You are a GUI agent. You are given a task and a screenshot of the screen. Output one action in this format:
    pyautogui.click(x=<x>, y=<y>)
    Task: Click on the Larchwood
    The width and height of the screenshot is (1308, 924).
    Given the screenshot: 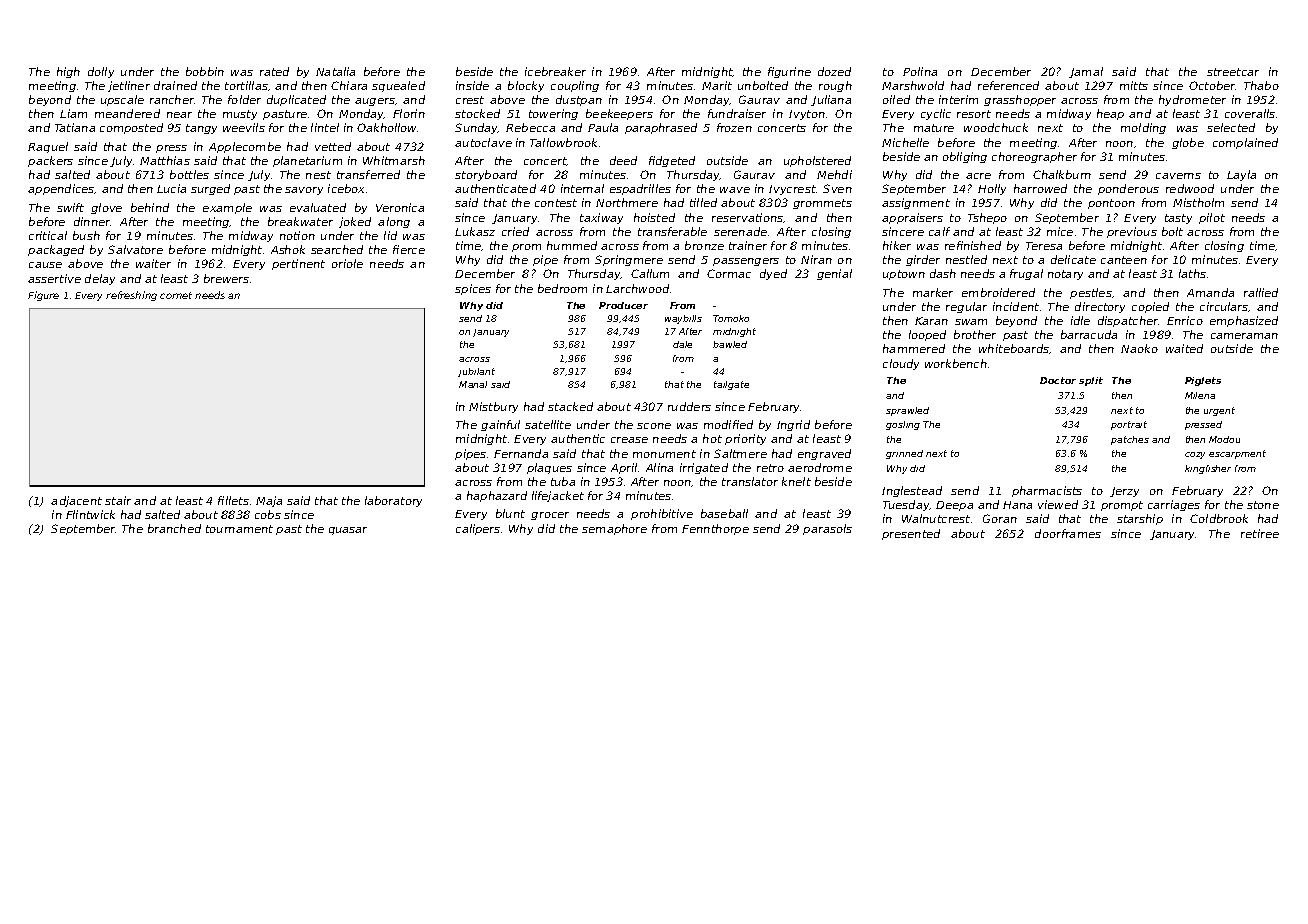 What is the action you would take?
    pyautogui.click(x=637, y=288)
